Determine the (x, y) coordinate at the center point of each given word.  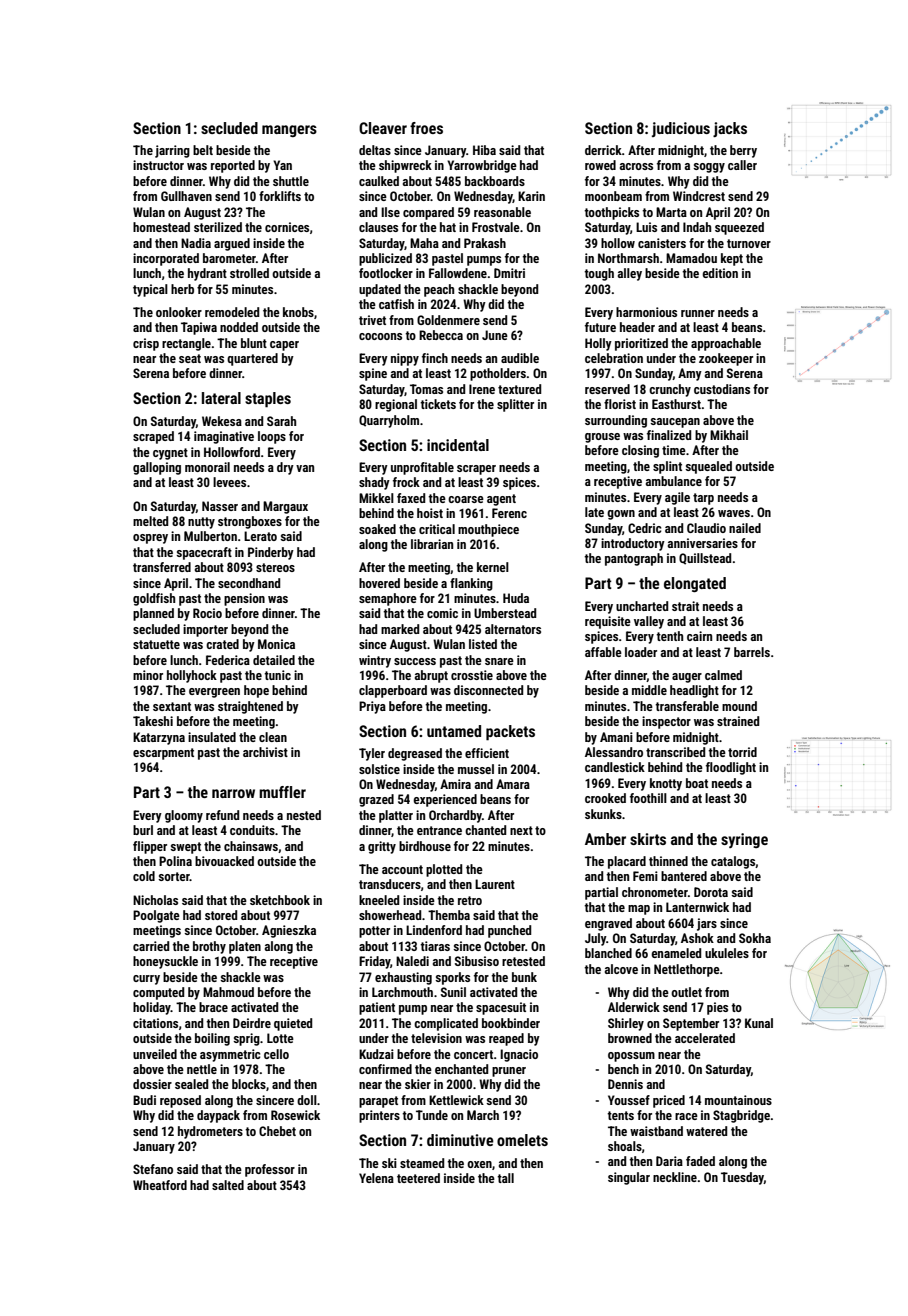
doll (307, 1100)
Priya (372, 707)
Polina (175, 861)
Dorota (711, 892)
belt (203, 150)
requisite (608, 622)
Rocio (207, 613)
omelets (522, 1140)
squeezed (739, 228)
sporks (452, 978)
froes (426, 128)
